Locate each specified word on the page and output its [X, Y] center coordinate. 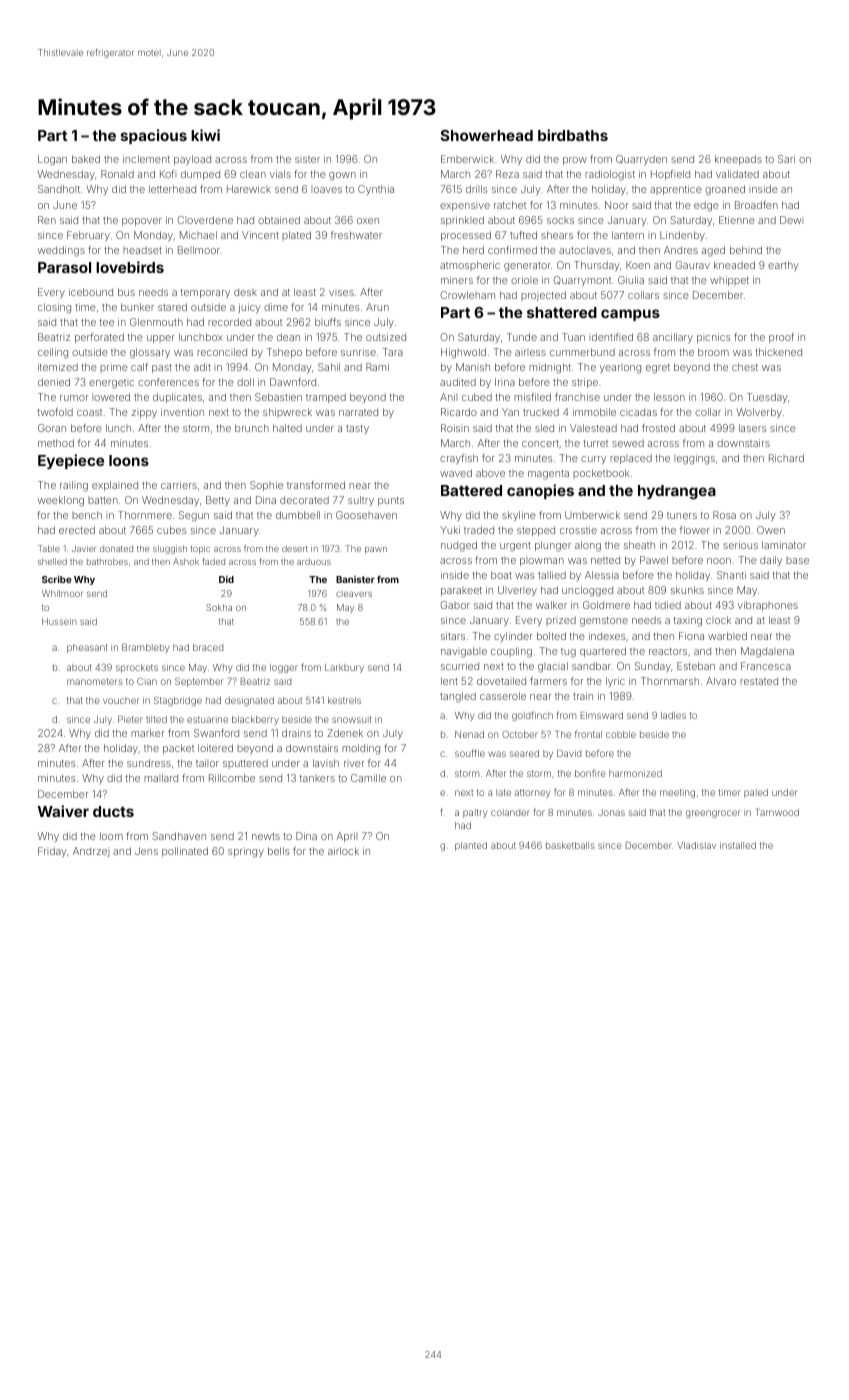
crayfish [459, 459]
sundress [149, 763]
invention [182, 412]
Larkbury [344, 668]
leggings [694, 459]
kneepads [738, 160]
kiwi [205, 135]
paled [756, 793]
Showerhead [487, 135]
